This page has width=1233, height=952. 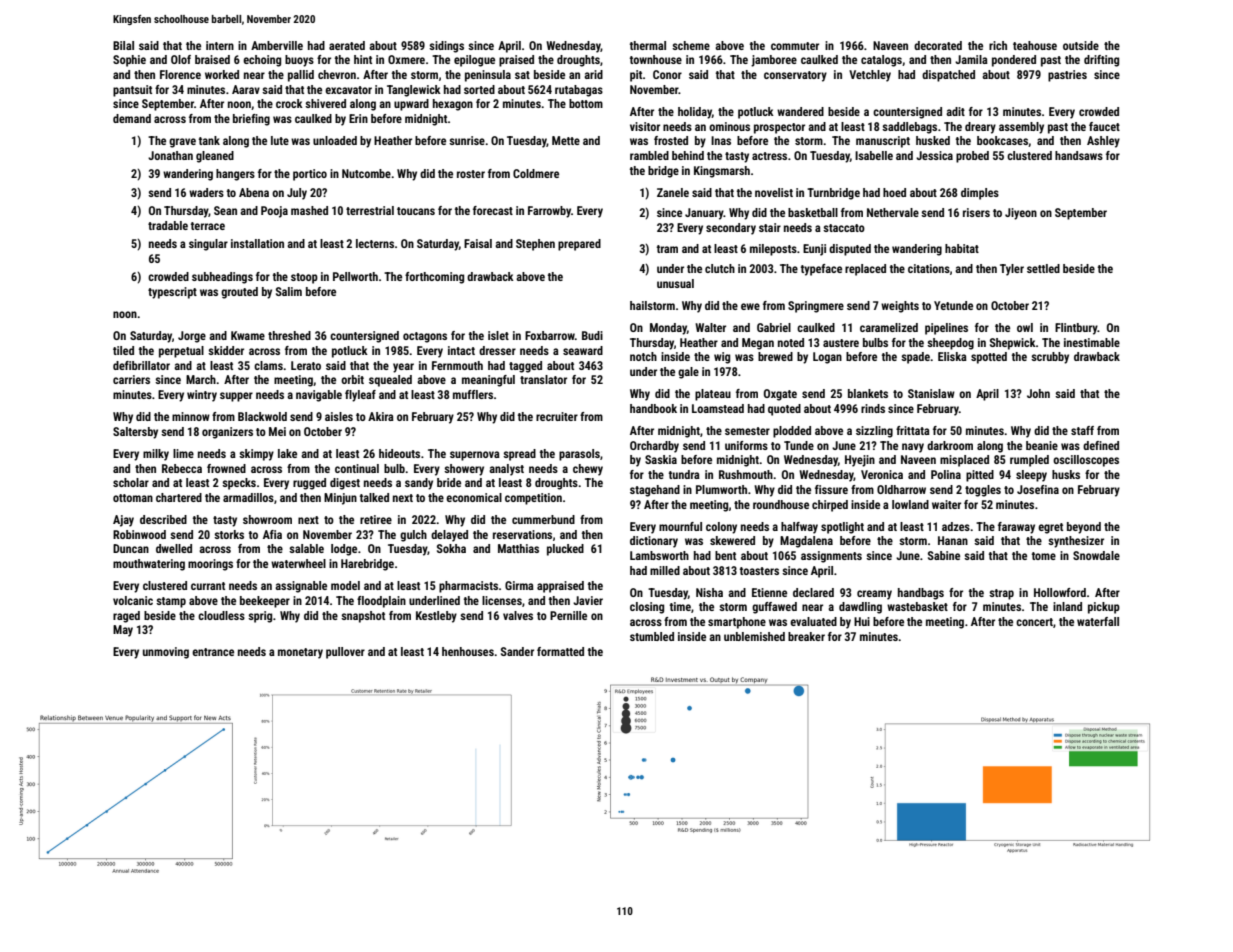 I want to click on currant, so click(x=208, y=586).
